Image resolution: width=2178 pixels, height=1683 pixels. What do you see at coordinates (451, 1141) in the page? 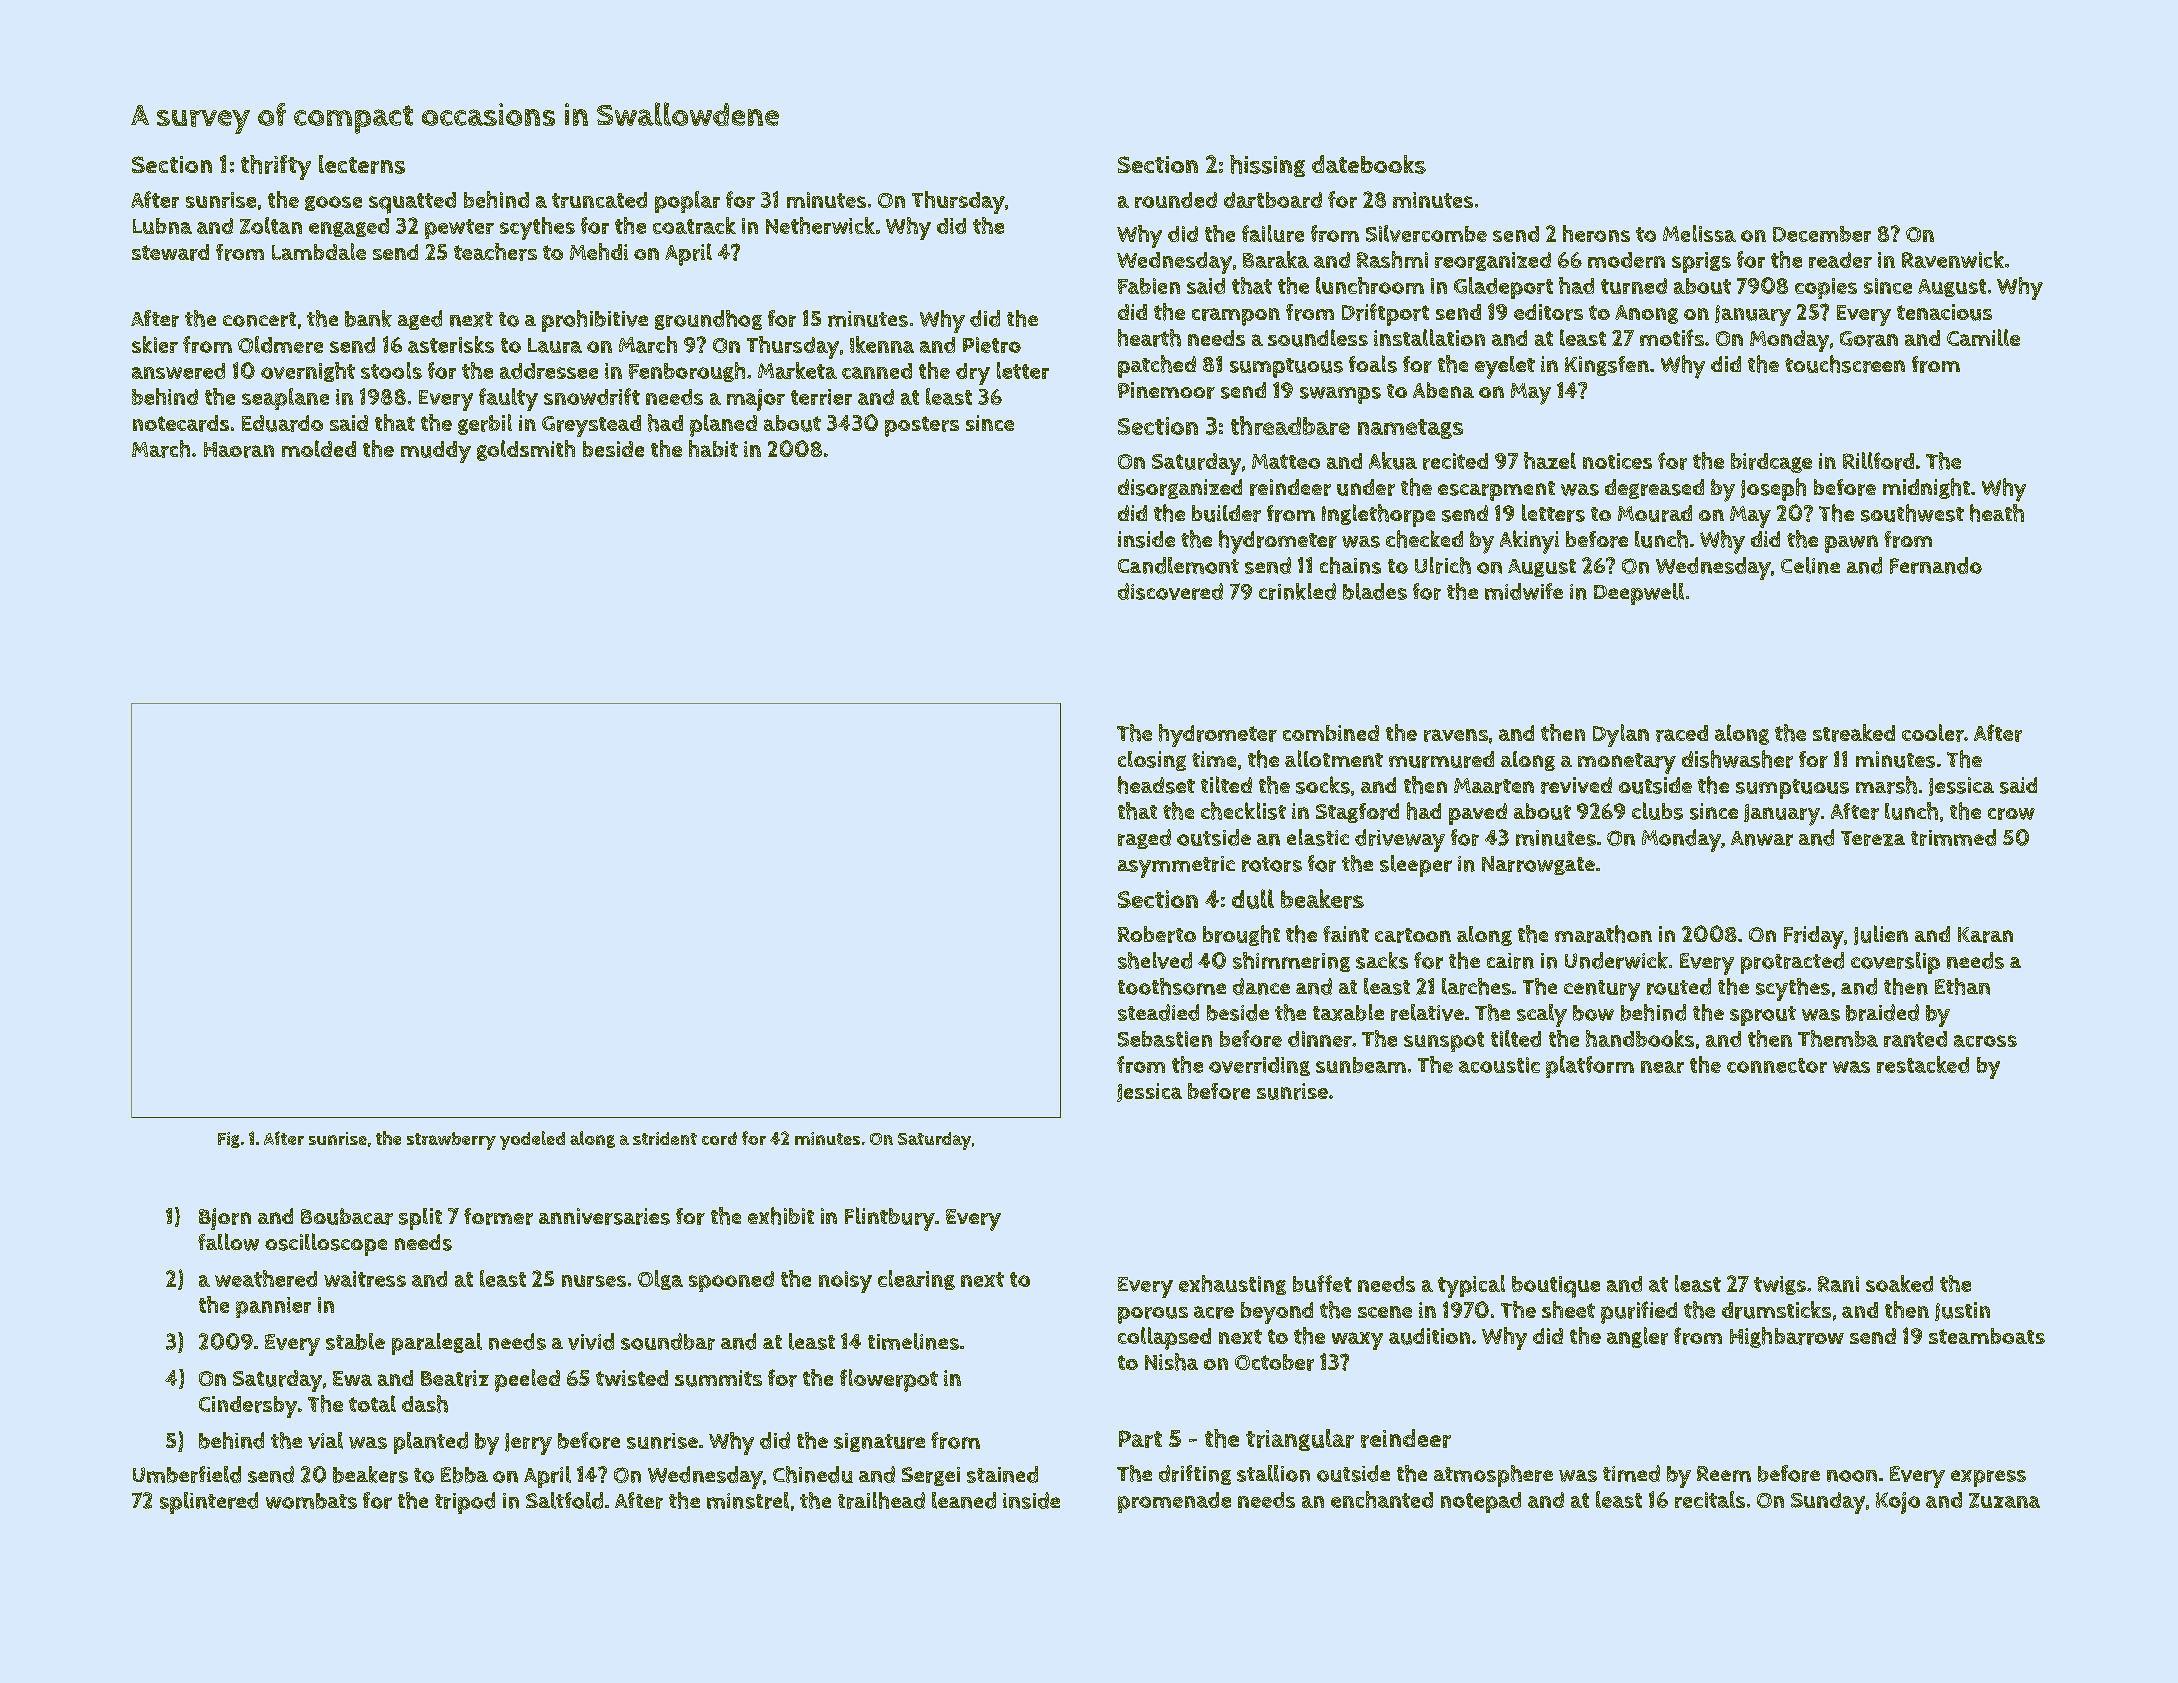
I see `strawberry` at bounding box center [451, 1141].
